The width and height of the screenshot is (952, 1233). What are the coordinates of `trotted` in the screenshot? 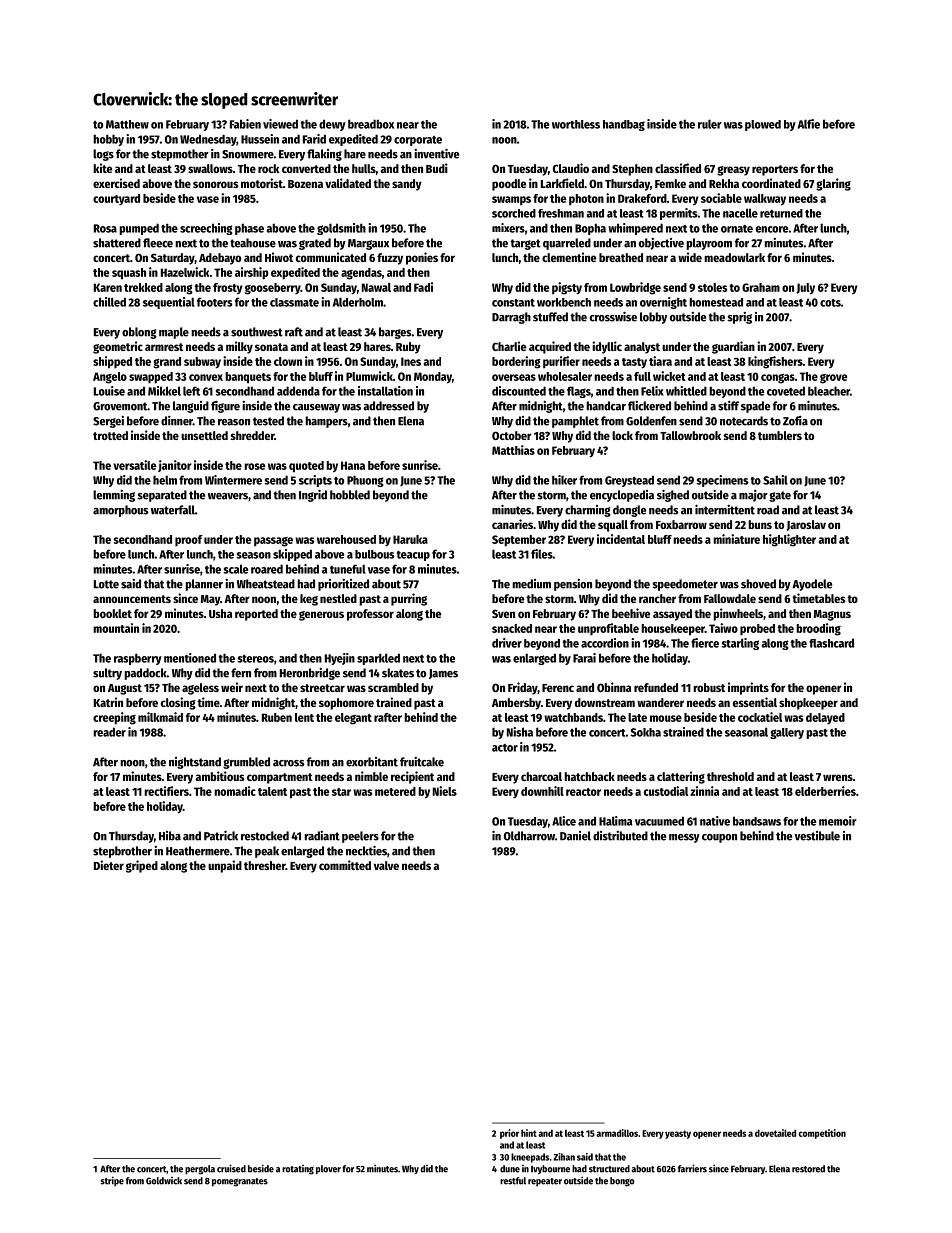 It's located at (110, 435).
